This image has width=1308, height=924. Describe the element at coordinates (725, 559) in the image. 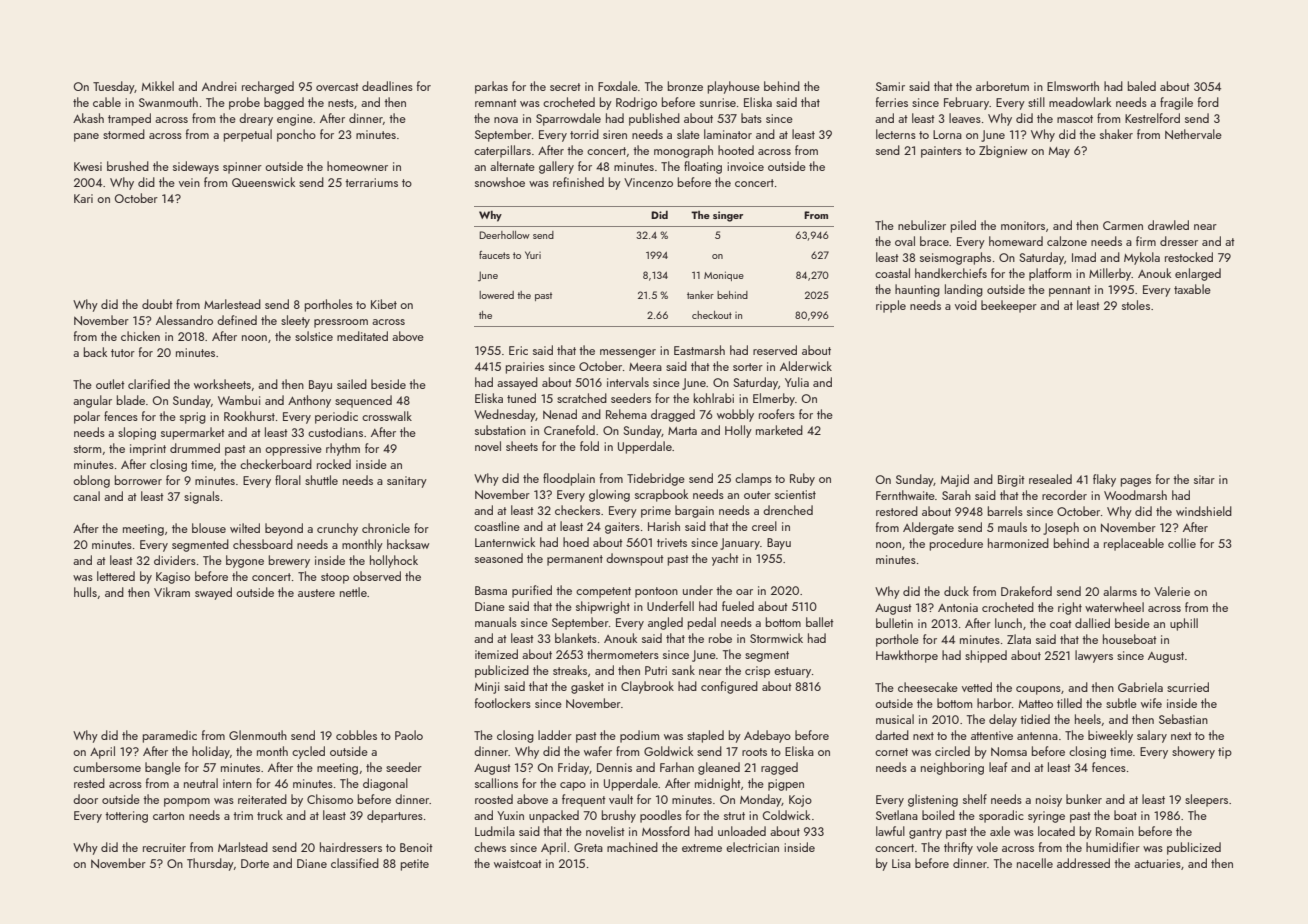

I see `yacht` at that location.
